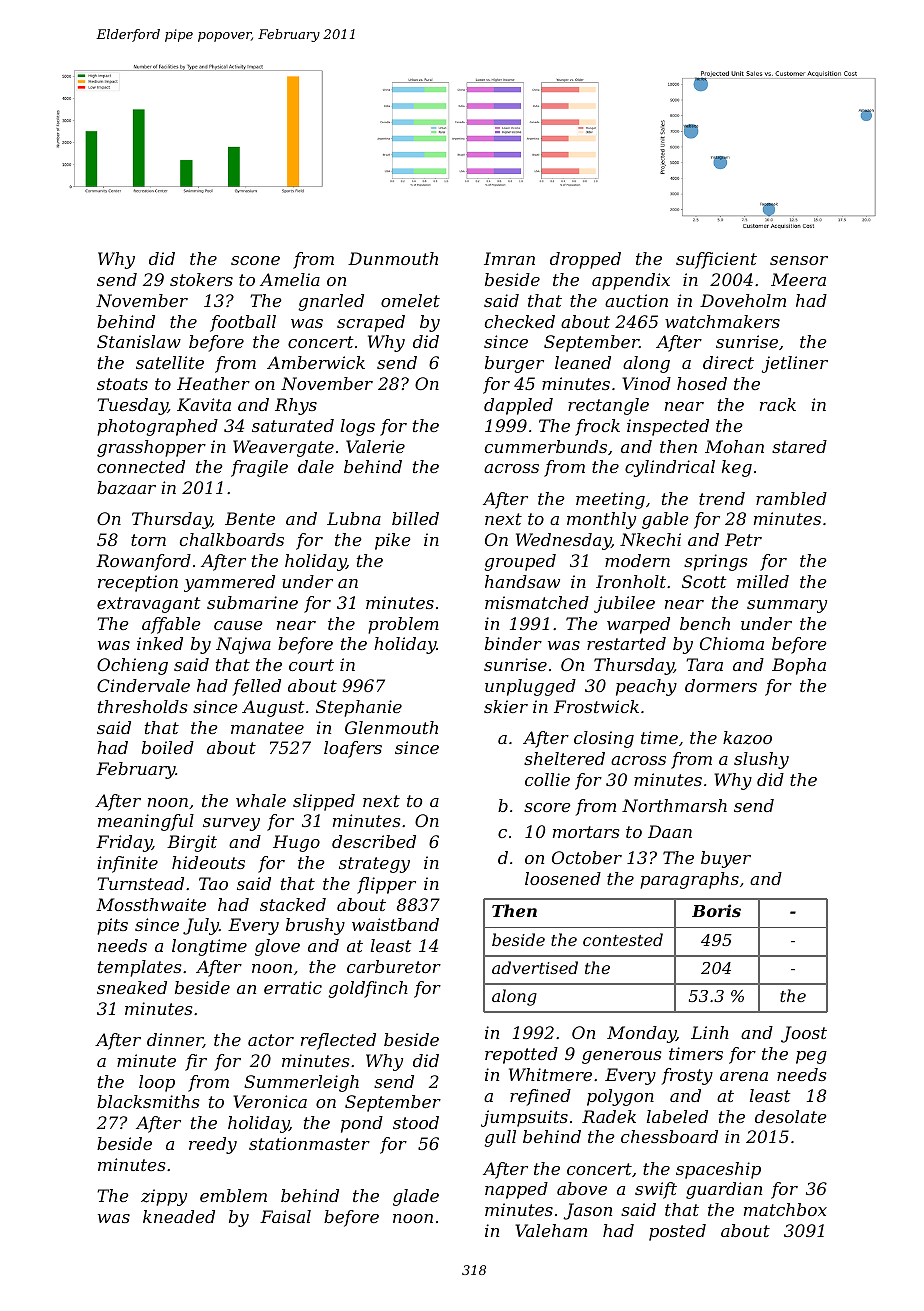 The width and height of the screenshot is (924, 1311). Describe the element at coordinates (368, 989) in the screenshot. I see `goldfinch` at that location.
